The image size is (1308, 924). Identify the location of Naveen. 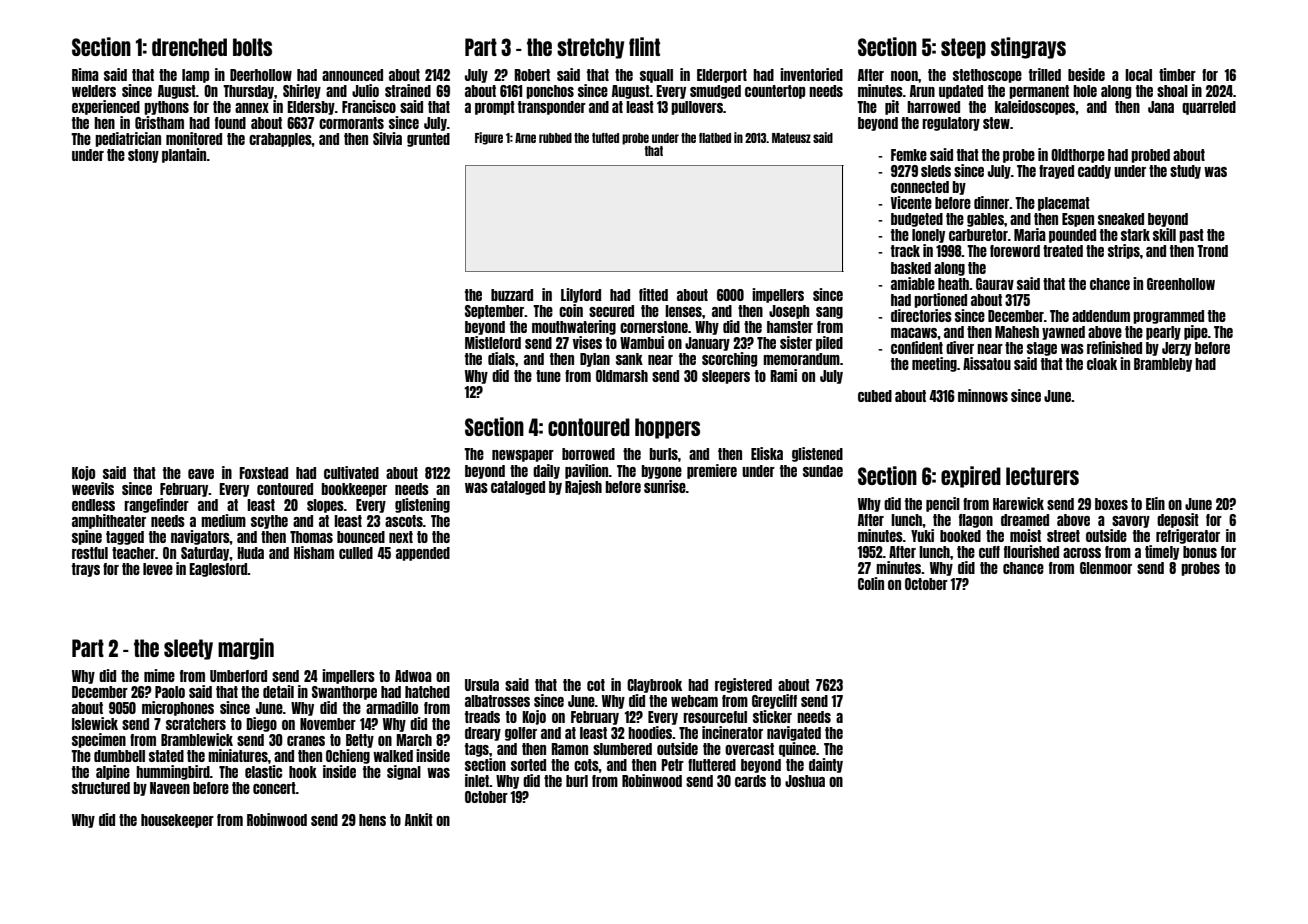
(170, 788).
